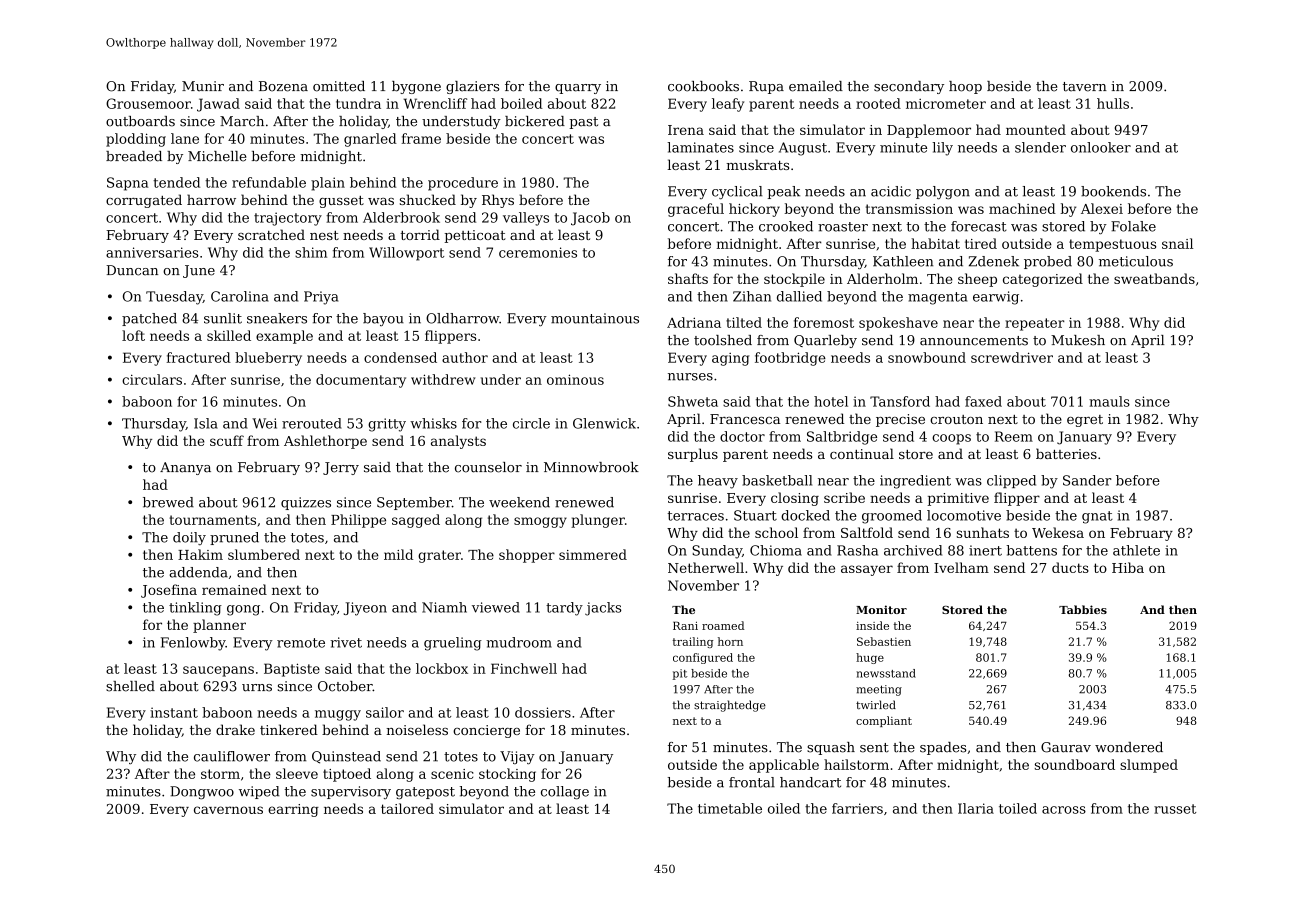  Describe the element at coordinates (227, 440) in the screenshot. I see `scuff` at that location.
